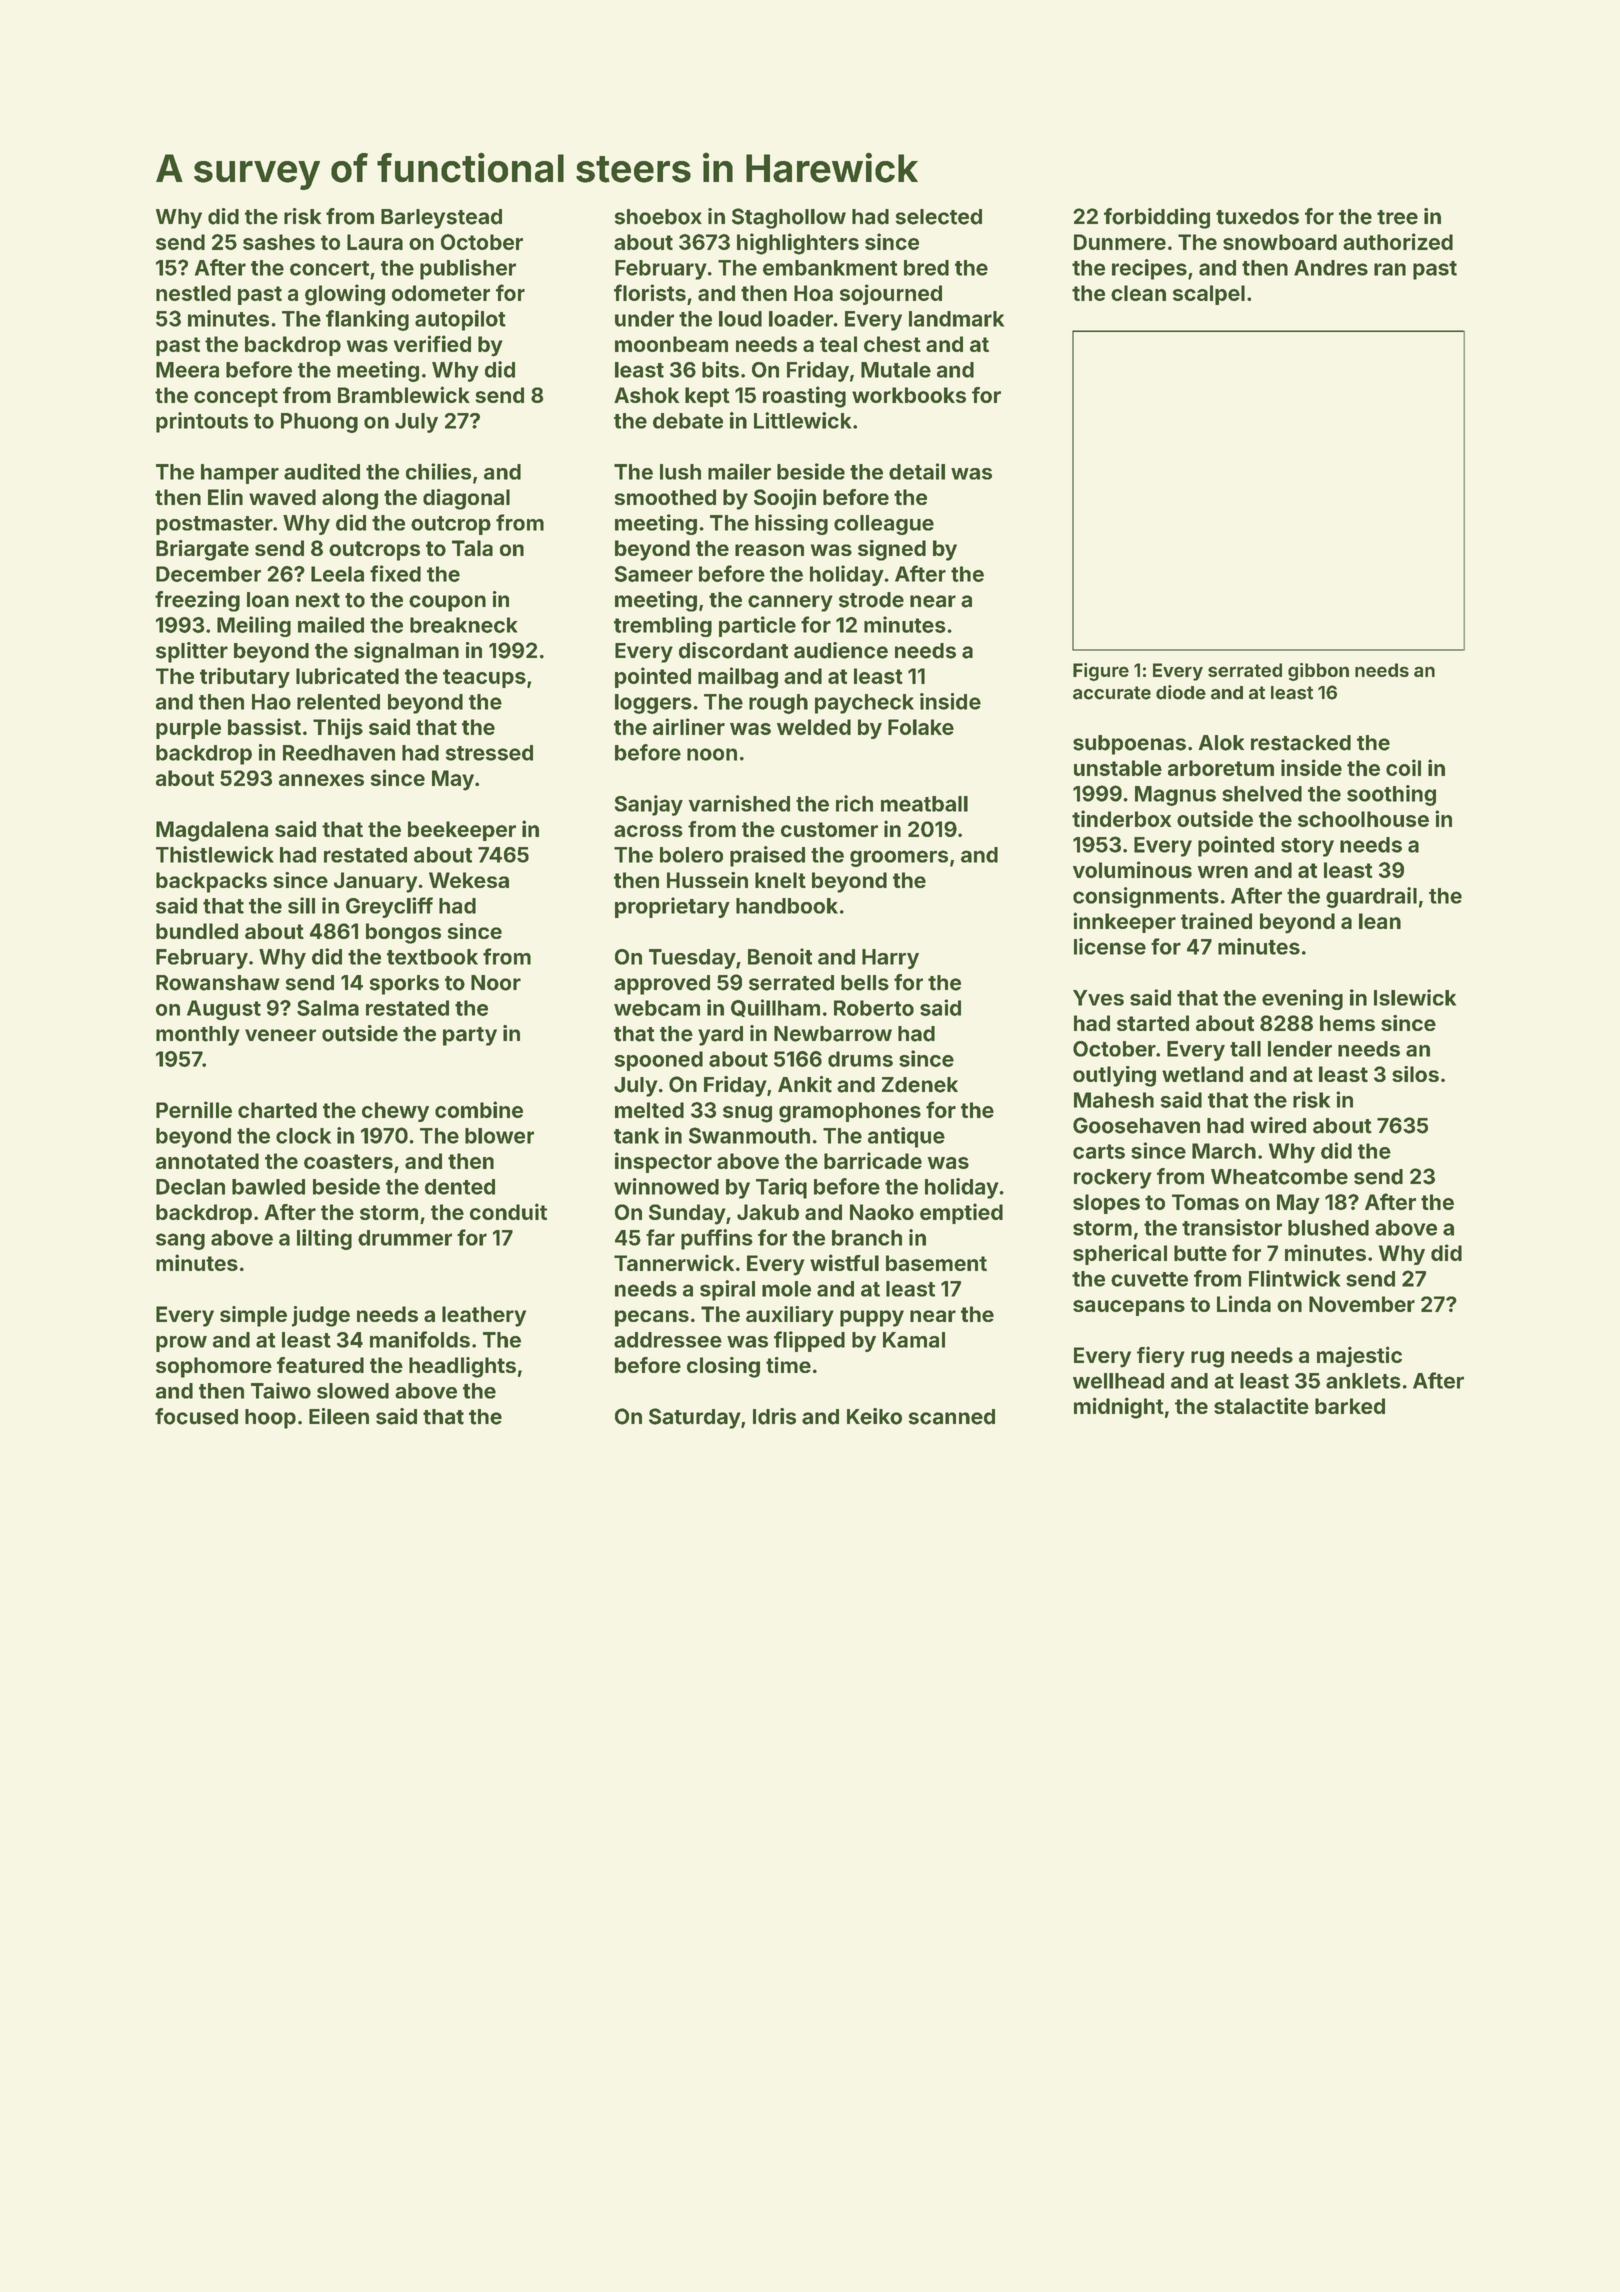 The width and height of the screenshot is (1620, 2292). Describe the element at coordinates (1157, 218) in the screenshot. I see `forbidding` at that location.
